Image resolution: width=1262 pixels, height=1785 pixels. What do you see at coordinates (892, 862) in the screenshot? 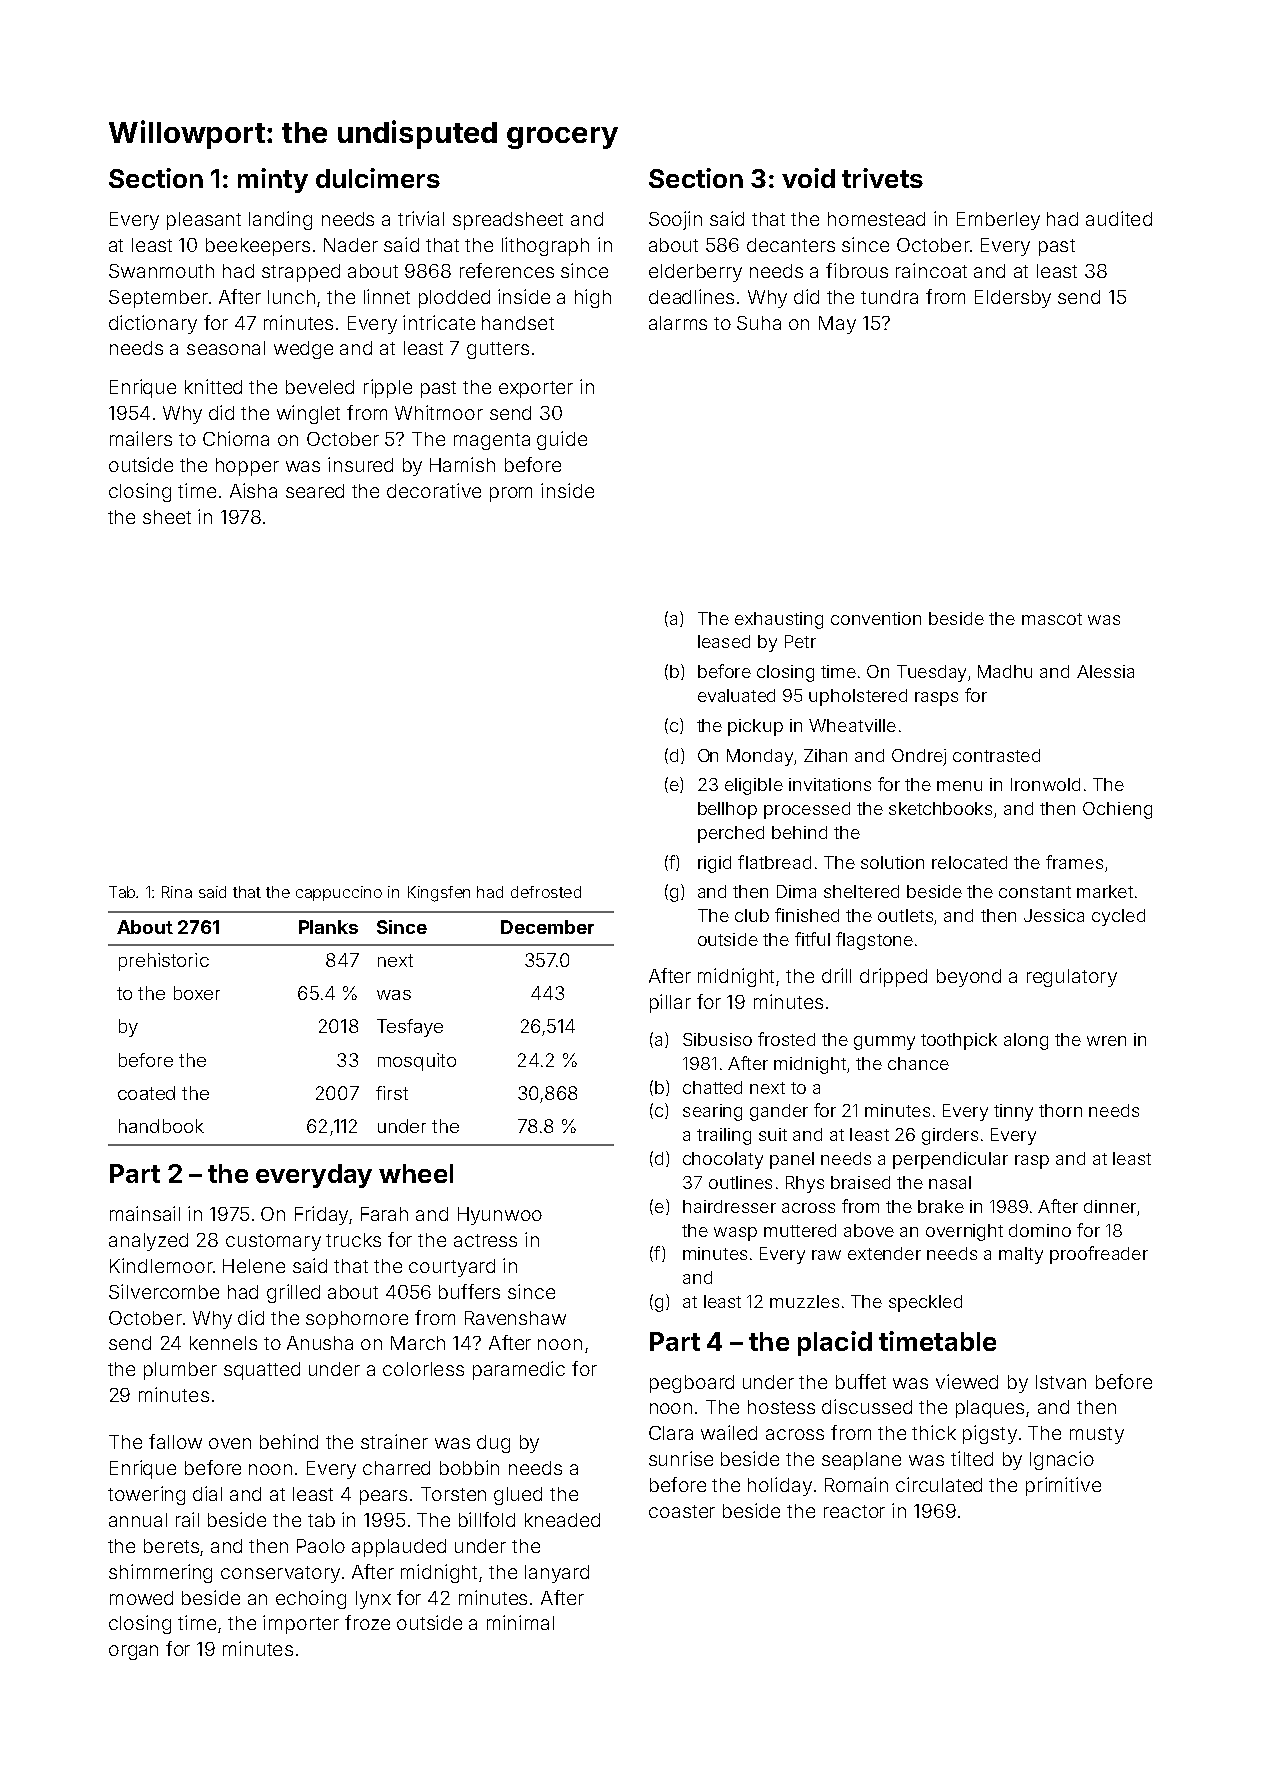
I see `solution` at bounding box center [892, 862].
